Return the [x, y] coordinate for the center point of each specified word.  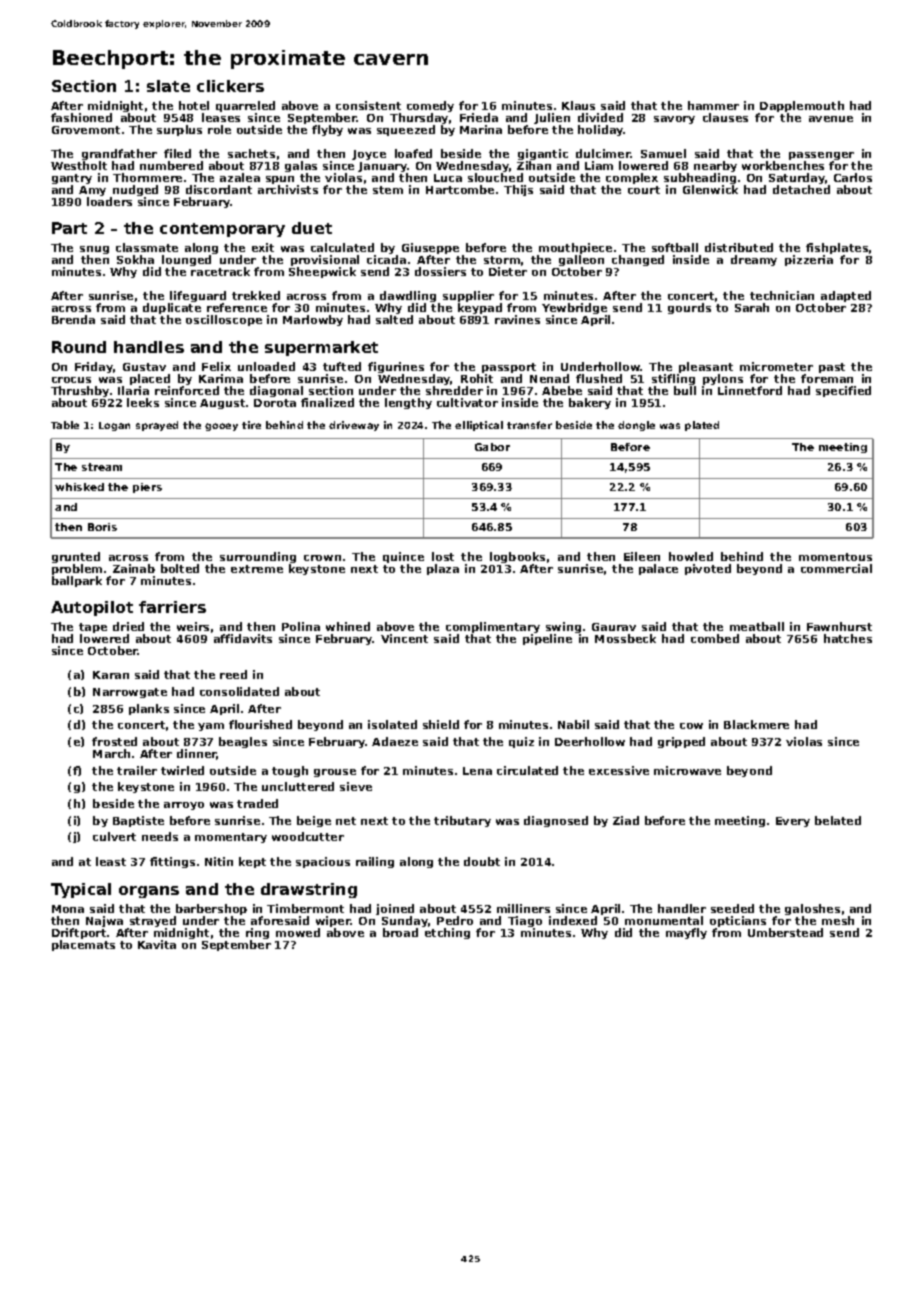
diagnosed [556, 821]
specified [843, 391]
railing [375, 862]
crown [322, 558]
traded [257, 803]
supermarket [321, 348]
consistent [368, 105]
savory [674, 120]
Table [65, 425]
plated [702, 426]
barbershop [211, 909]
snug [94, 251]
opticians [738, 921]
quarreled [245, 107]
